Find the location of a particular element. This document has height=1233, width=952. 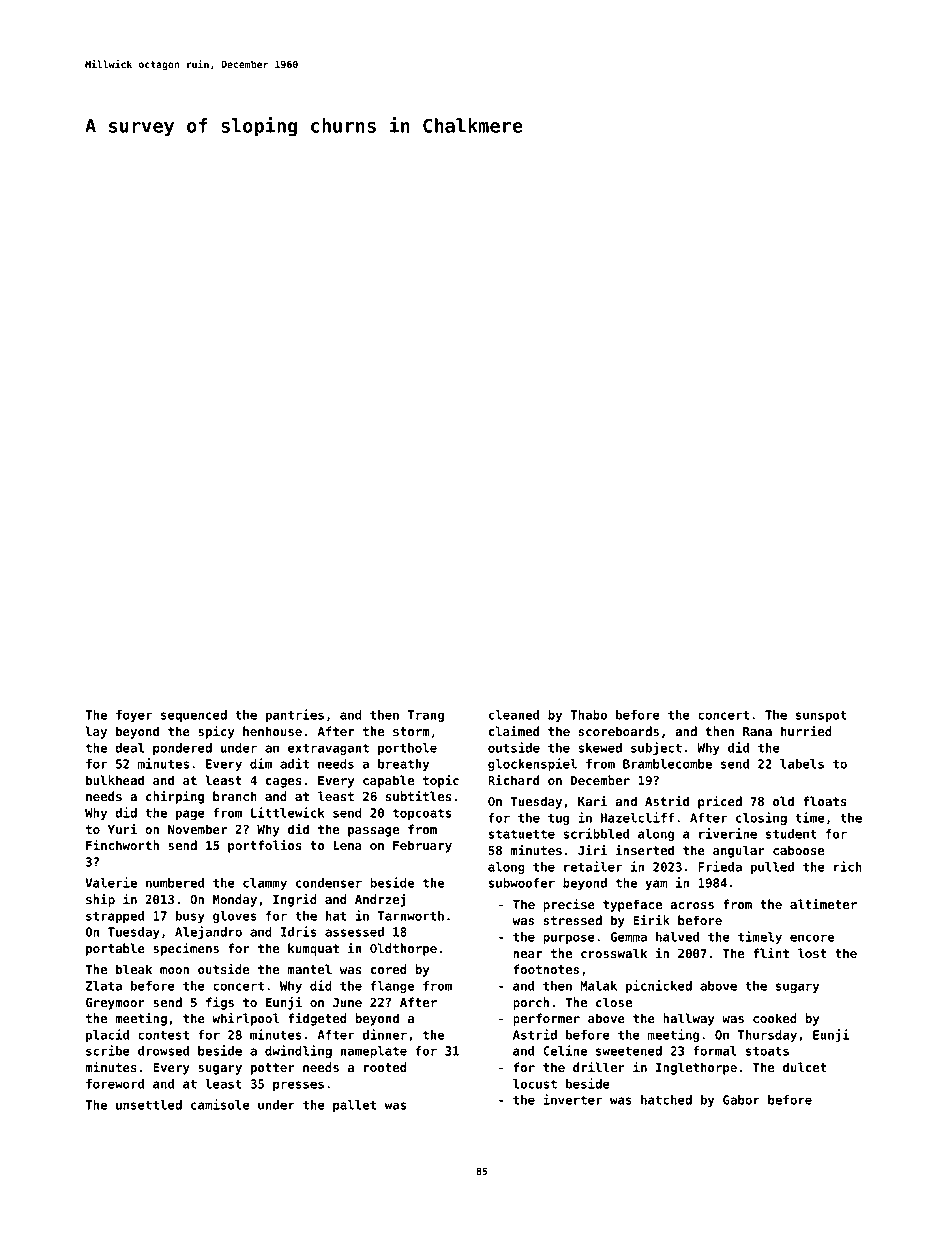

near is located at coordinates (527, 954).
